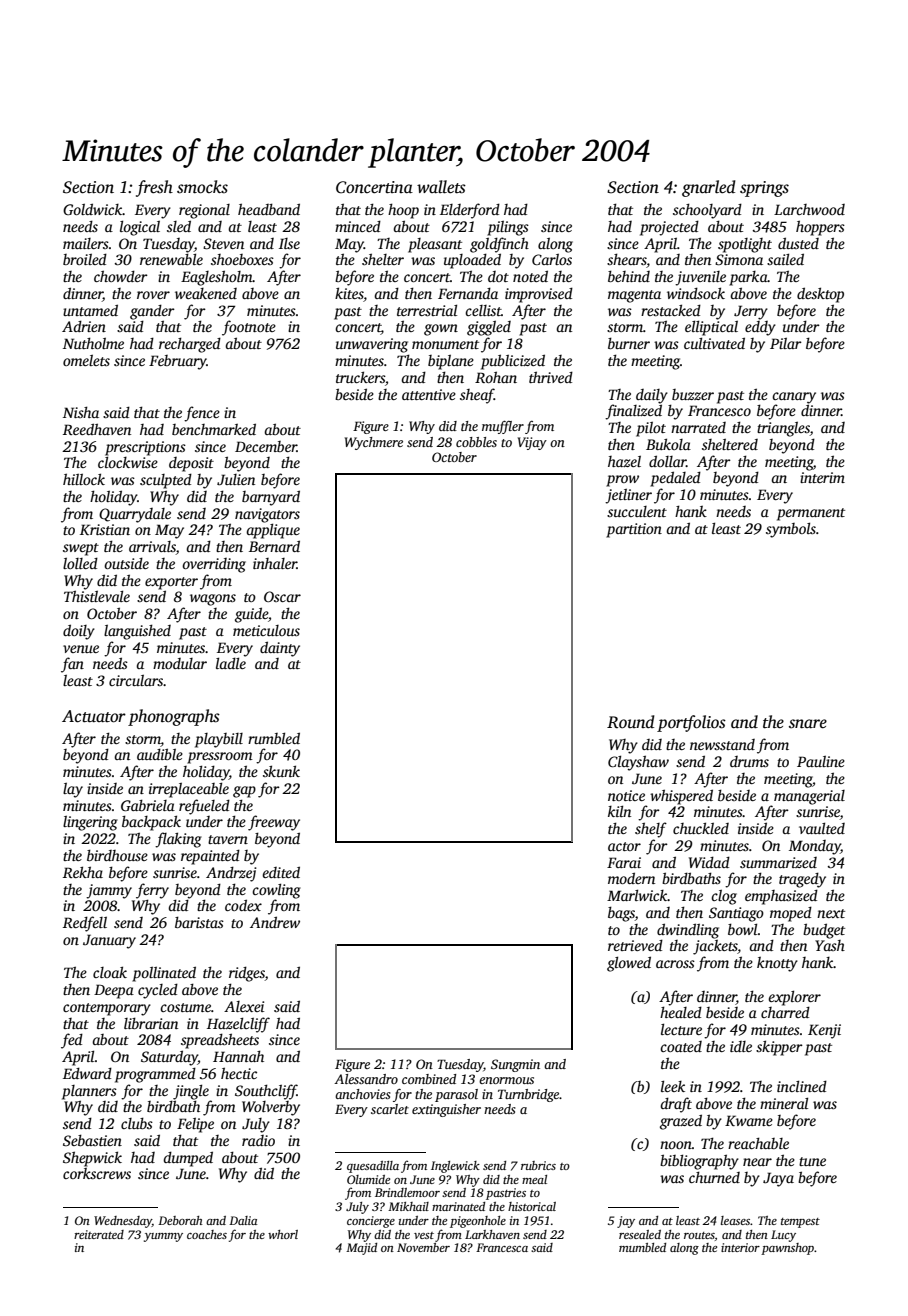 This screenshot has height=1316, width=908. What do you see at coordinates (219, 740) in the screenshot?
I see `playbill` at bounding box center [219, 740].
